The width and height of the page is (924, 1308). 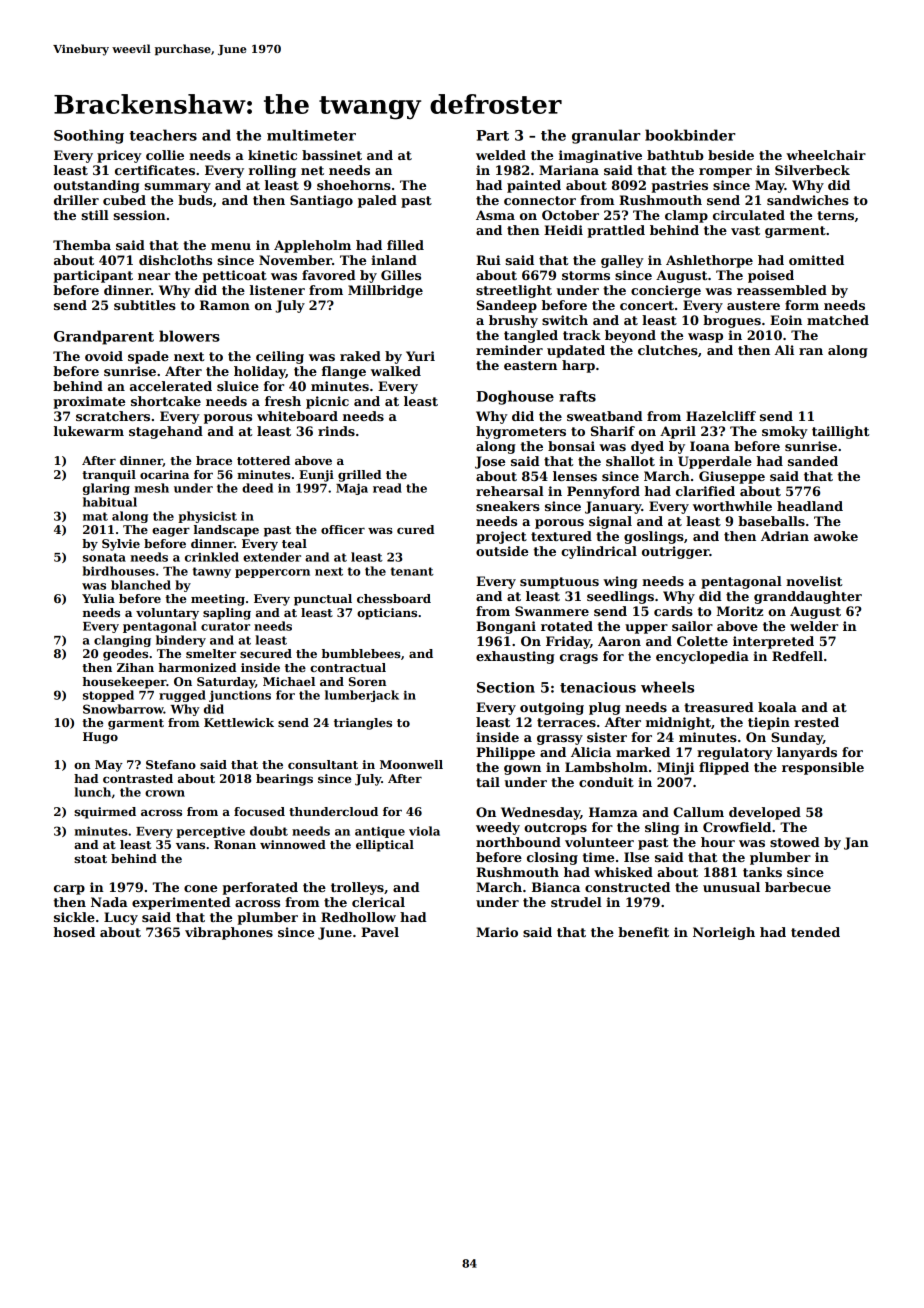 What do you see at coordinates (197, 667) in the page?
I see `harmonized` at bounding box center [197, 667].
